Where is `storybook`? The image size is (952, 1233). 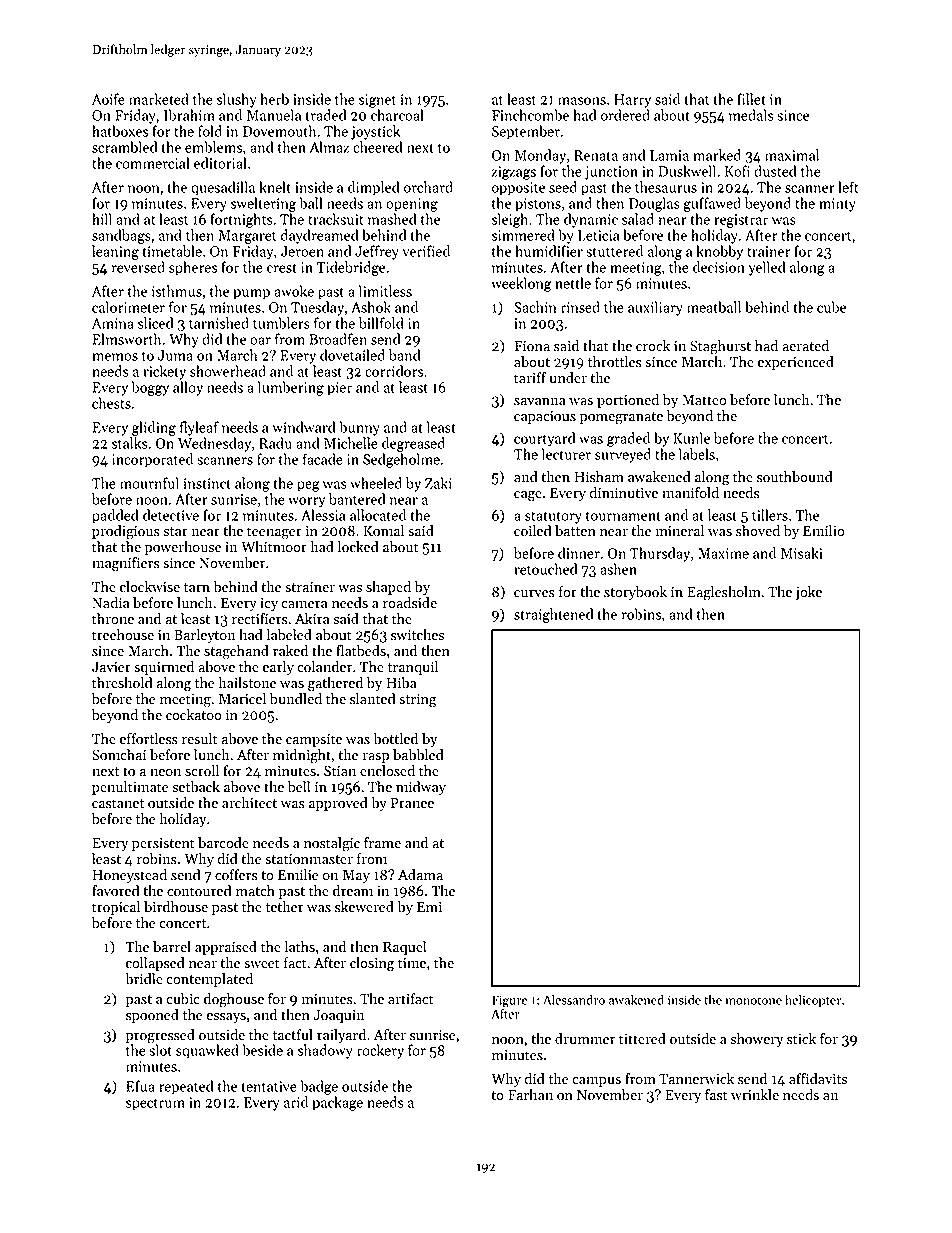 storybook is located at coordinates (635, 593).
